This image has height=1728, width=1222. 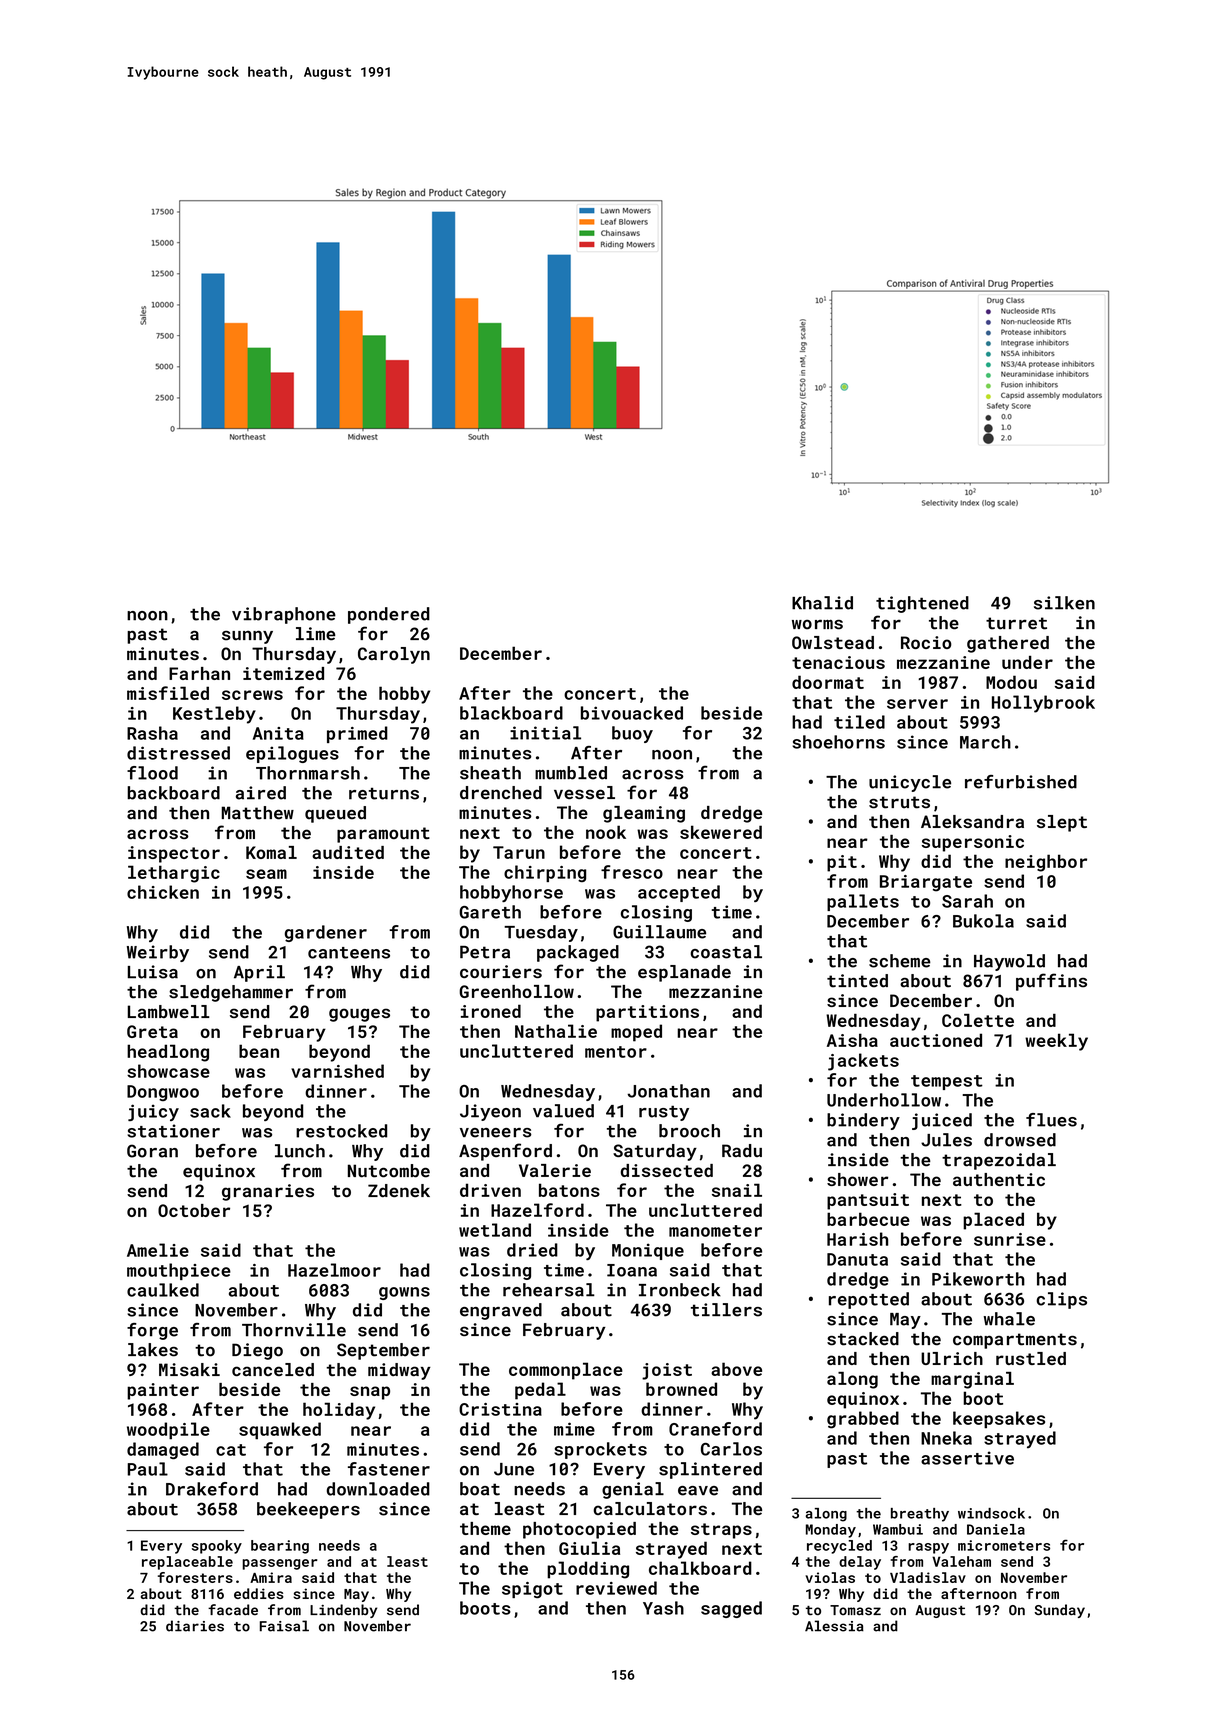 What do you see at coordinates (863, 1339) in the image?
I see `stacked` at bounding box center [863, 1339].
